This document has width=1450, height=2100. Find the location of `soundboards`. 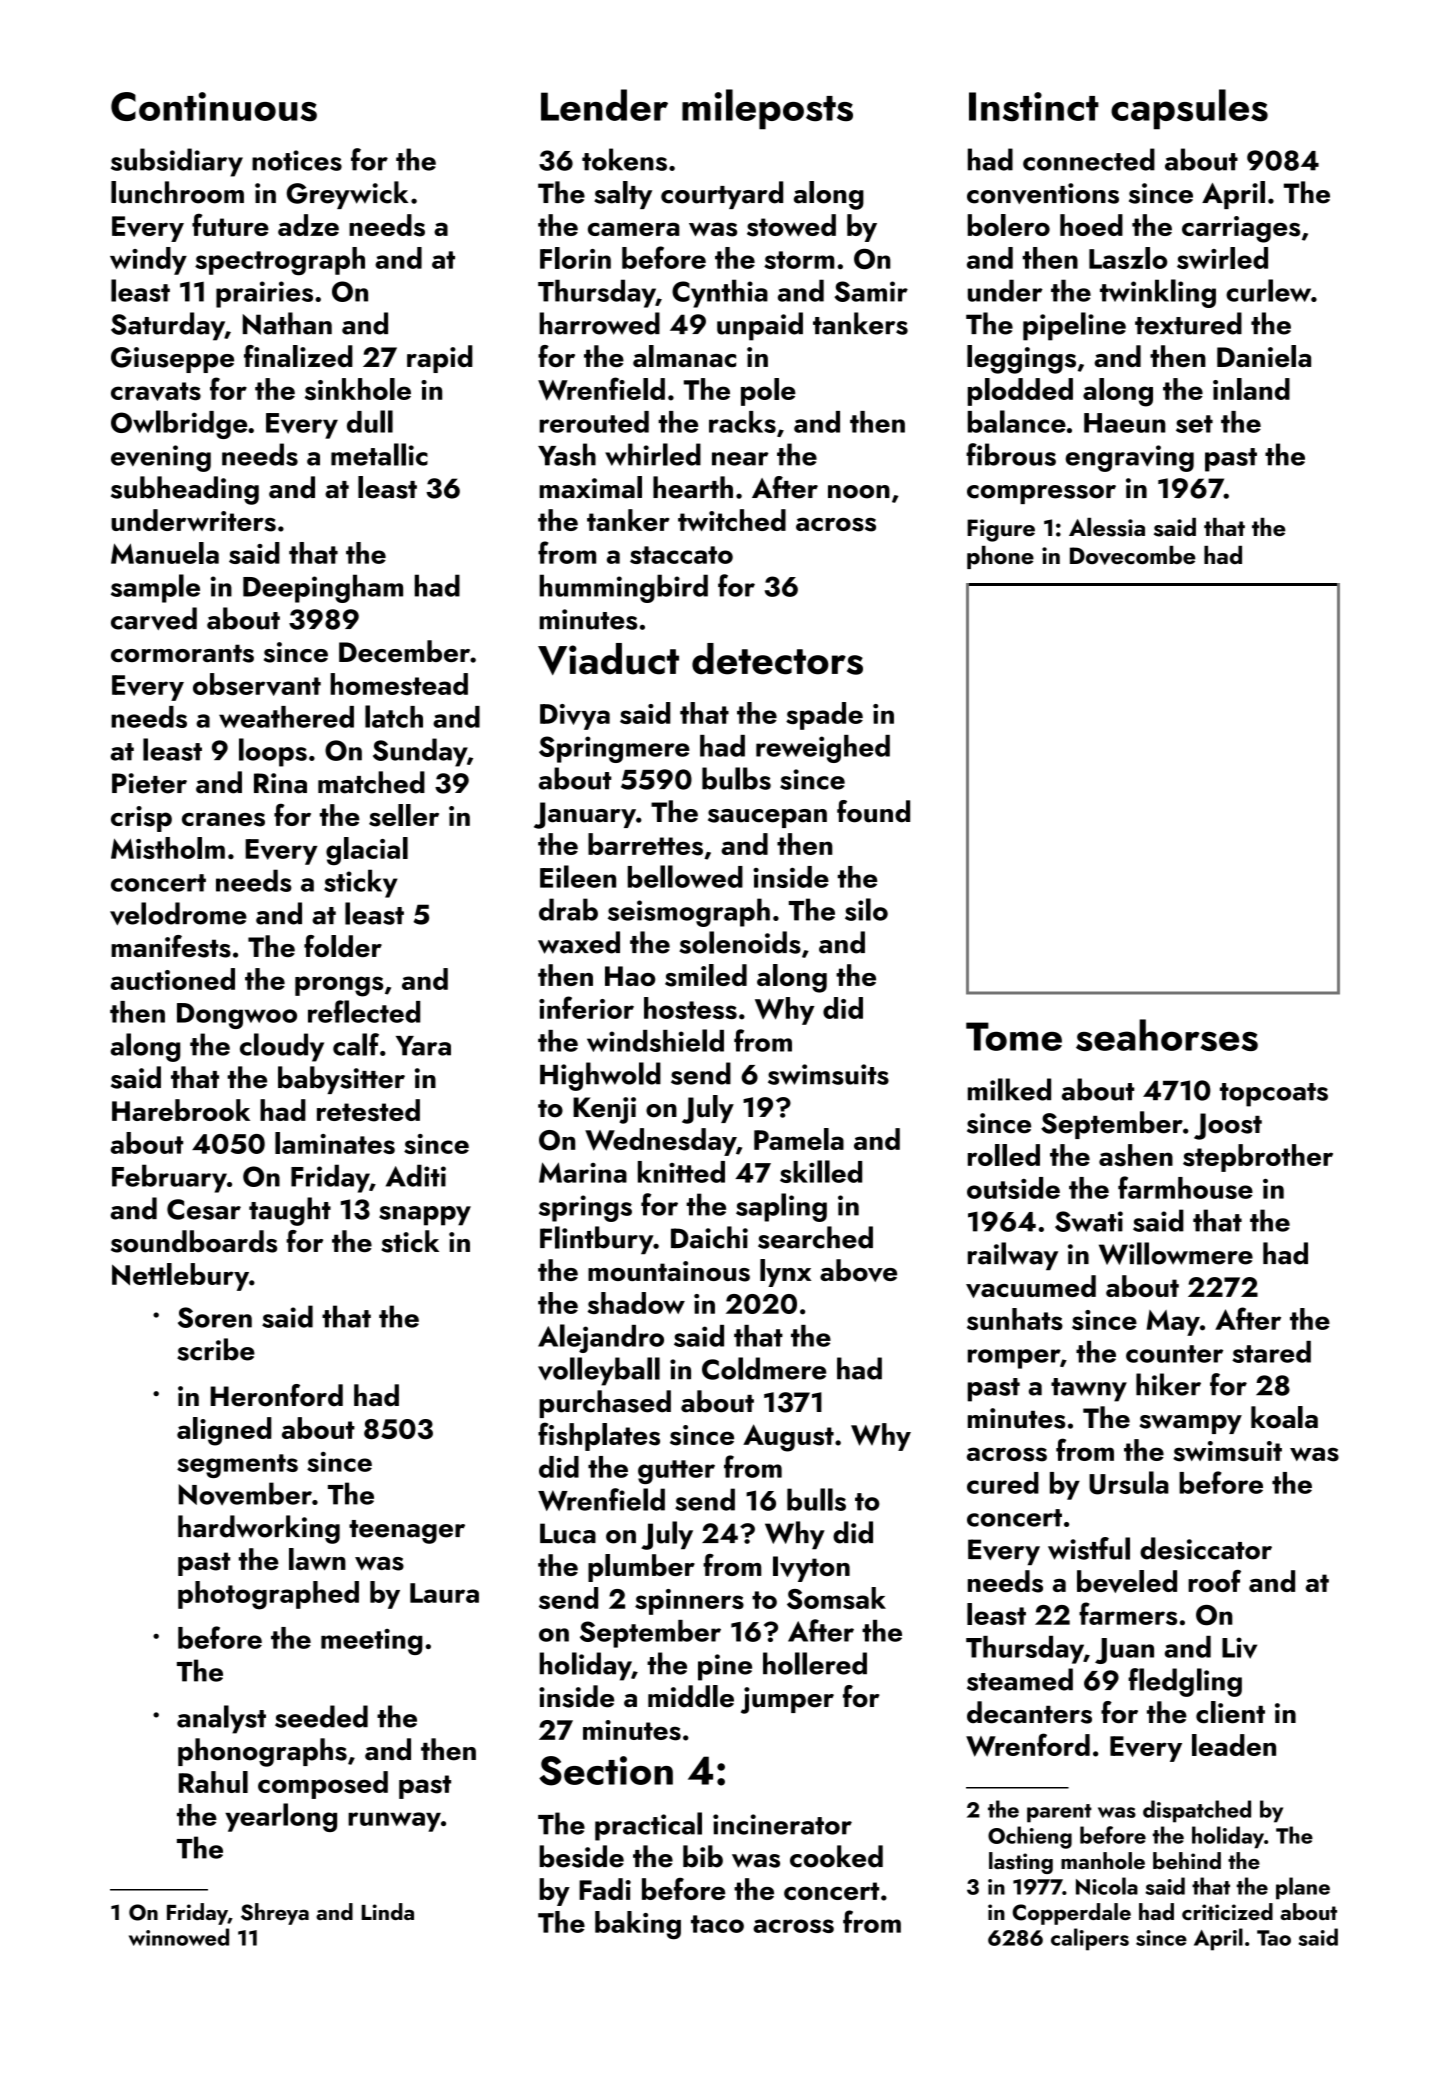

soundboards is located at coordinates (194, 1241).
